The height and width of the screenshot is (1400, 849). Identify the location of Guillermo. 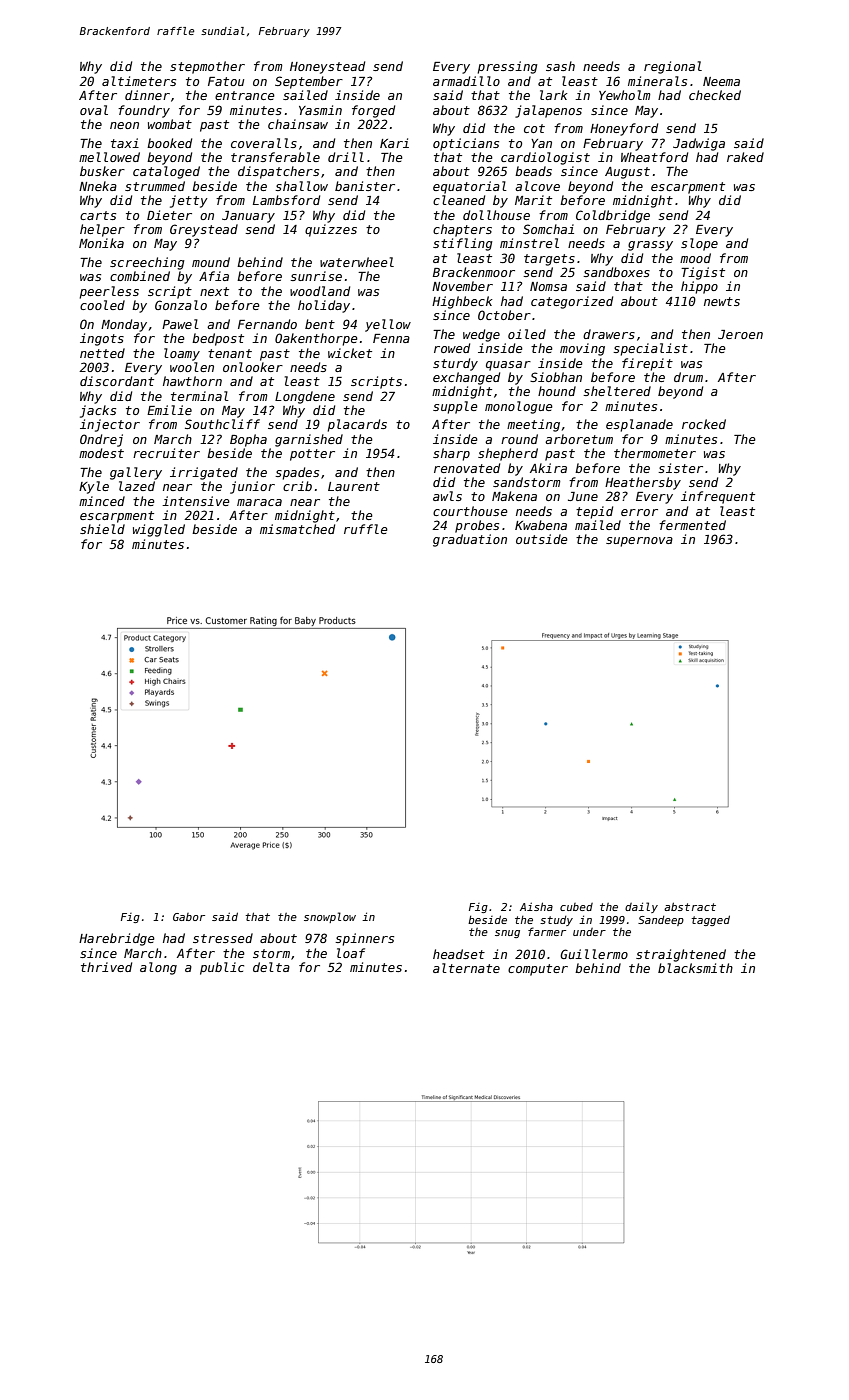
(594, 954).
